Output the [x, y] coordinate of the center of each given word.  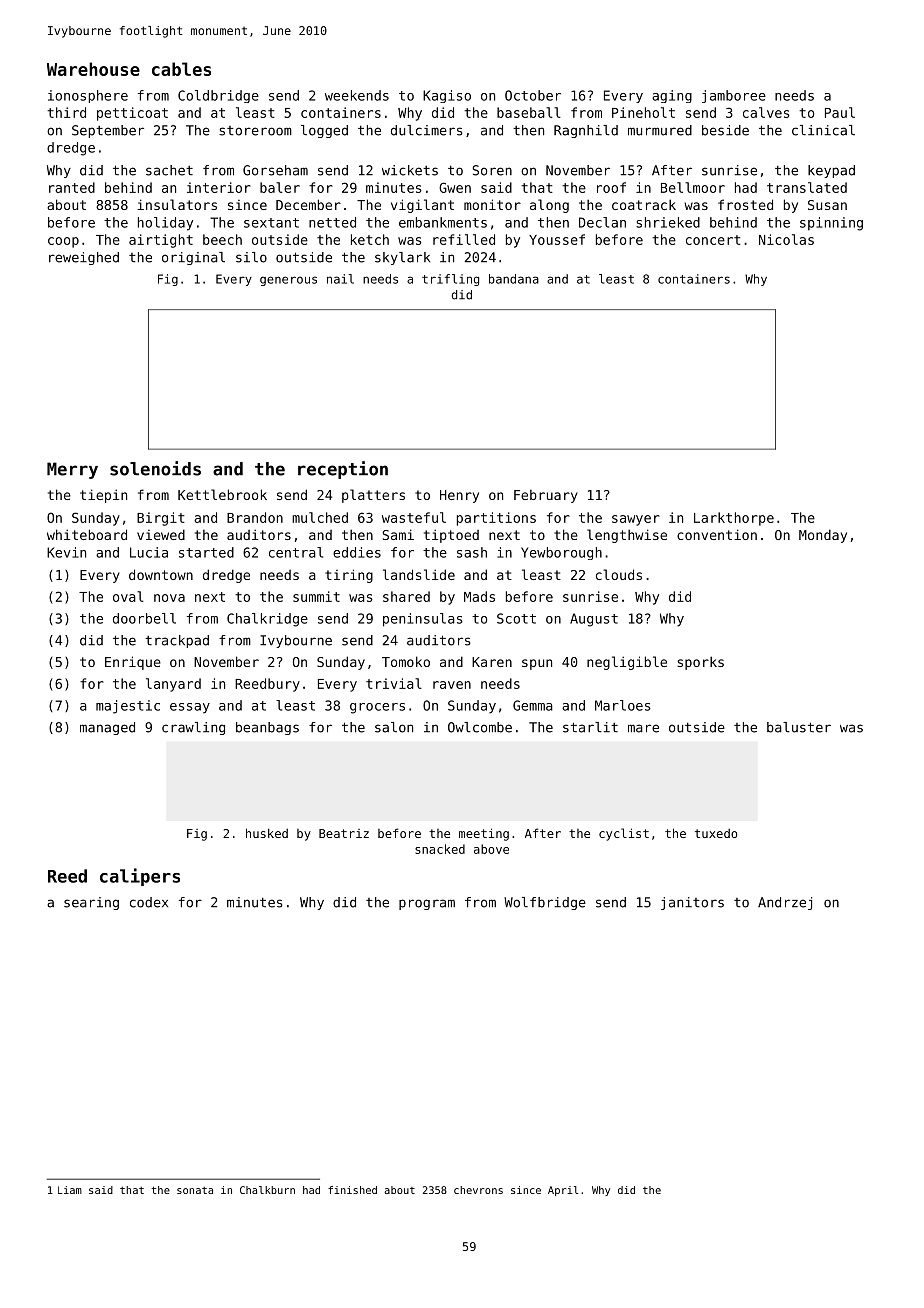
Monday [823, 536]
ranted [72, 187]
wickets [410, 170]
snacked [440, 849]
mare [643, 728]
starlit [590, 727]
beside [725, 130]
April [563, 1191]
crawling [193, 728]
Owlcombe [480, 727]
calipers [140, 877]
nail [340, 279]
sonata [195, 1190]
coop [63, 242]
